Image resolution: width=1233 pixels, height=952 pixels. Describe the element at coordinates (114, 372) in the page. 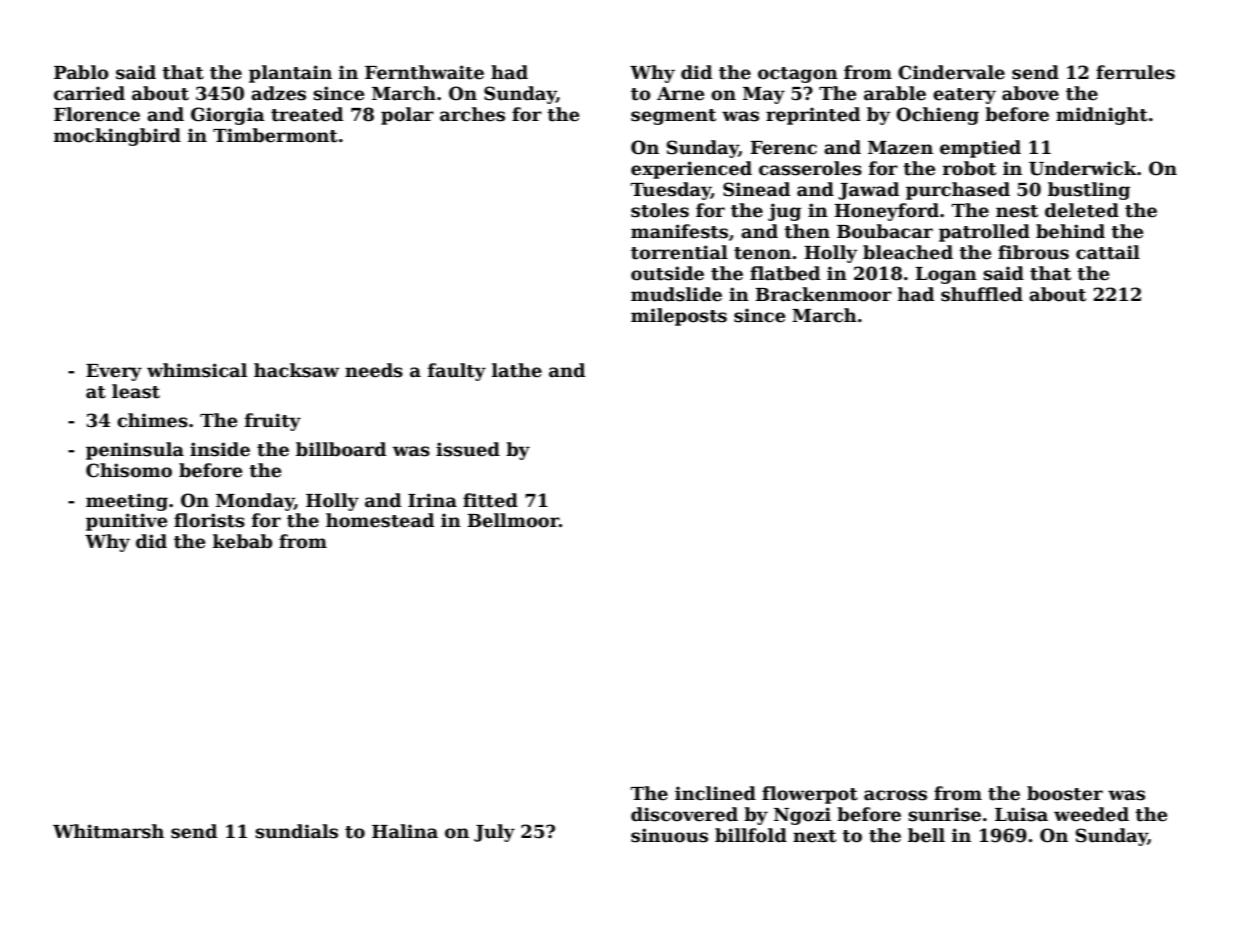

I see `Every` at that location.
